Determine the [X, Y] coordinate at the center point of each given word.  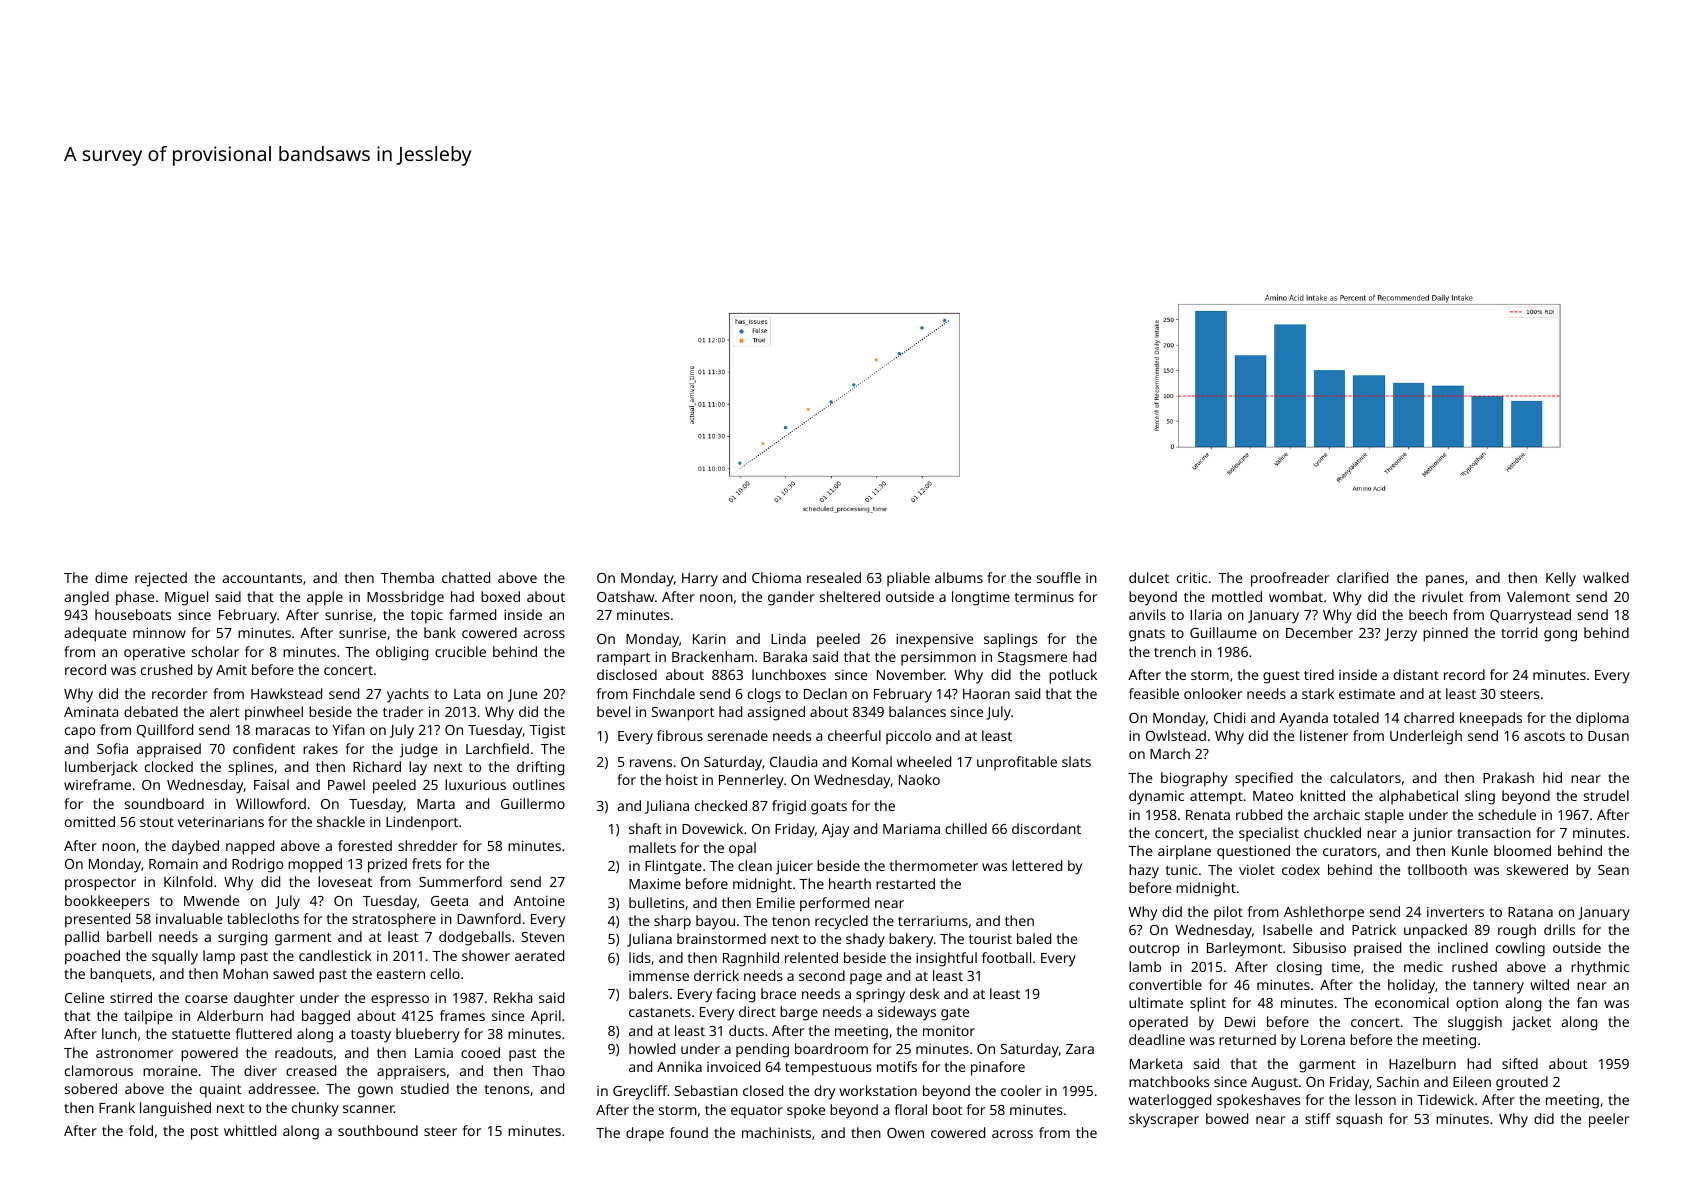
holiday [1411, 986]
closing [1299, 968]
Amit [231, 669]
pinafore [998, 1068]
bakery [911, 940]
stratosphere [394, 920]
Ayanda [1303, 719]
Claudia [794, 761]
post [205, 1133]
